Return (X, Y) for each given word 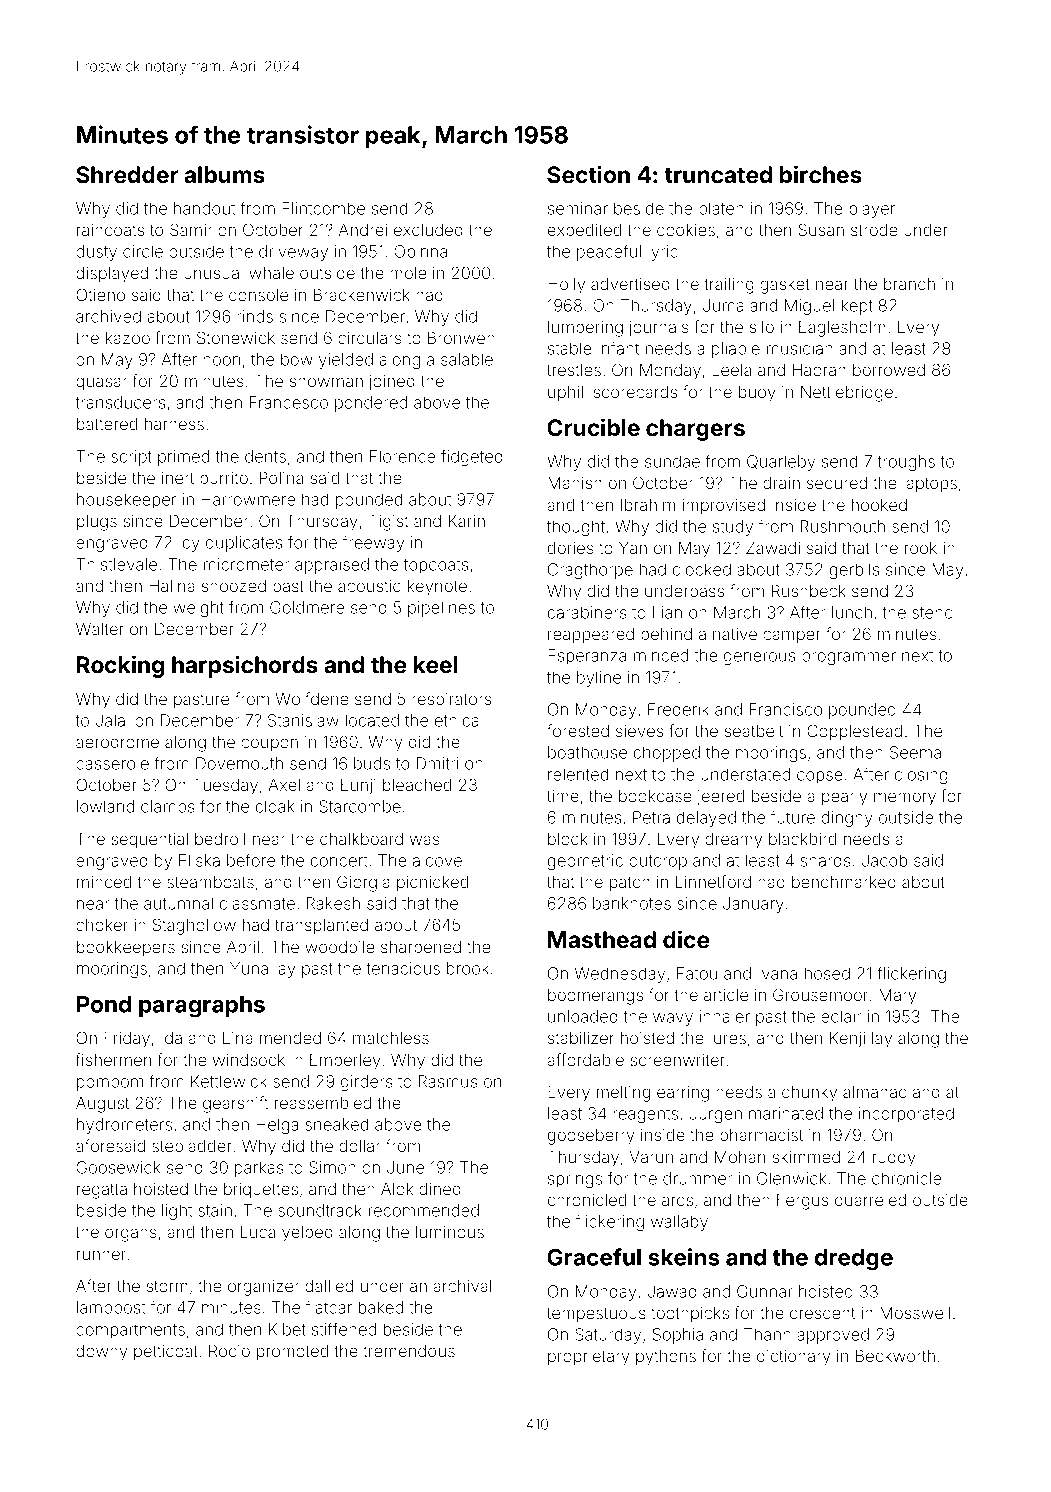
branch (909, 284)
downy (101, 1353)
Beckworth (895, 1355)
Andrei (363, 230)
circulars (370, 338)
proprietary (588, 1358)
